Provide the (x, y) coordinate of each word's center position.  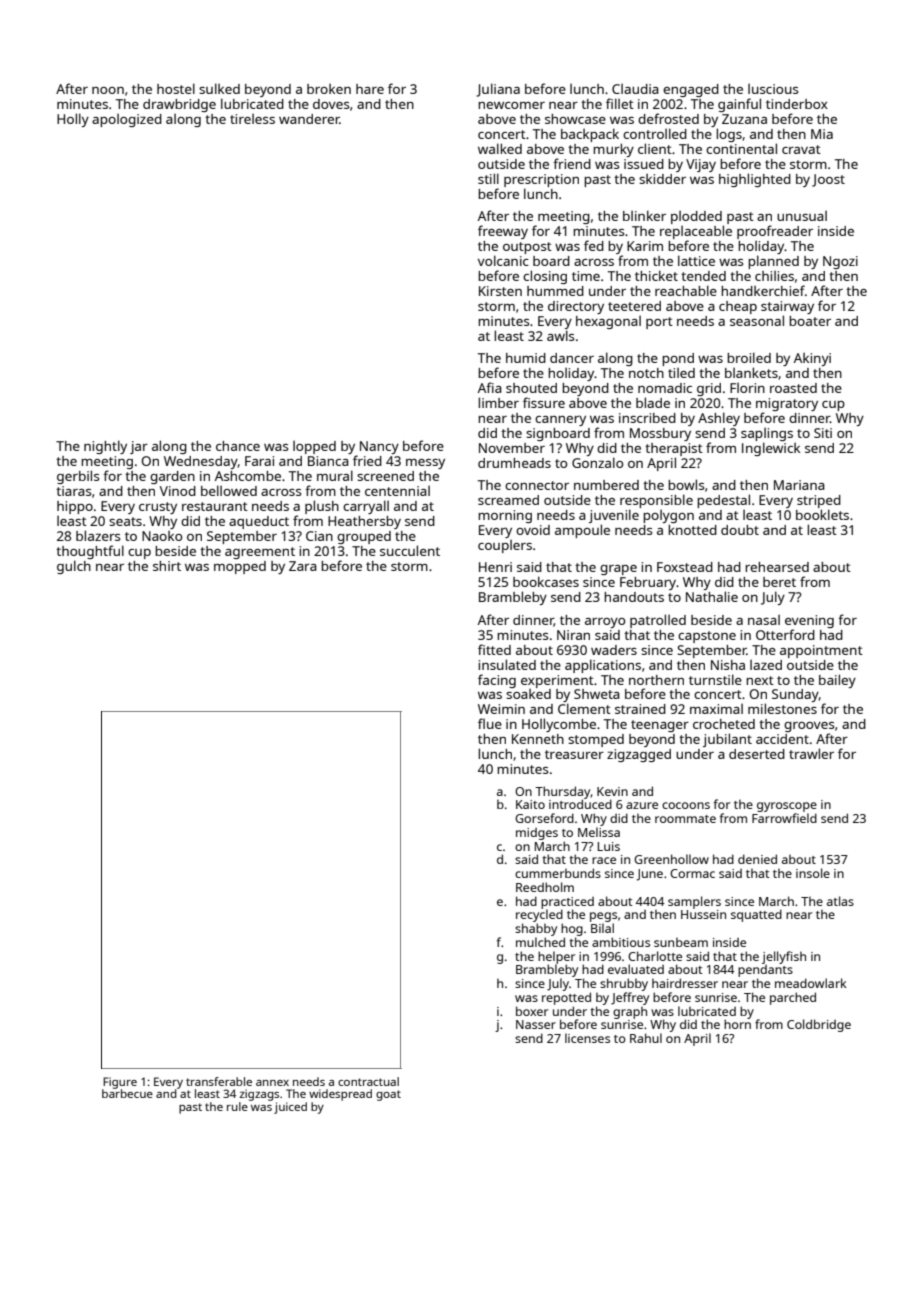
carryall (366, 507)
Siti (823, 433)
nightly (105, 447)
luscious (773, 89)
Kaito (530, 804)
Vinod (178, 491)
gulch (74, 567)
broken (329, 89)
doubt (740, 530)
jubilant (727, 740)
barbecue (127, 1093)
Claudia (635, 89)
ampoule (582, 531)
